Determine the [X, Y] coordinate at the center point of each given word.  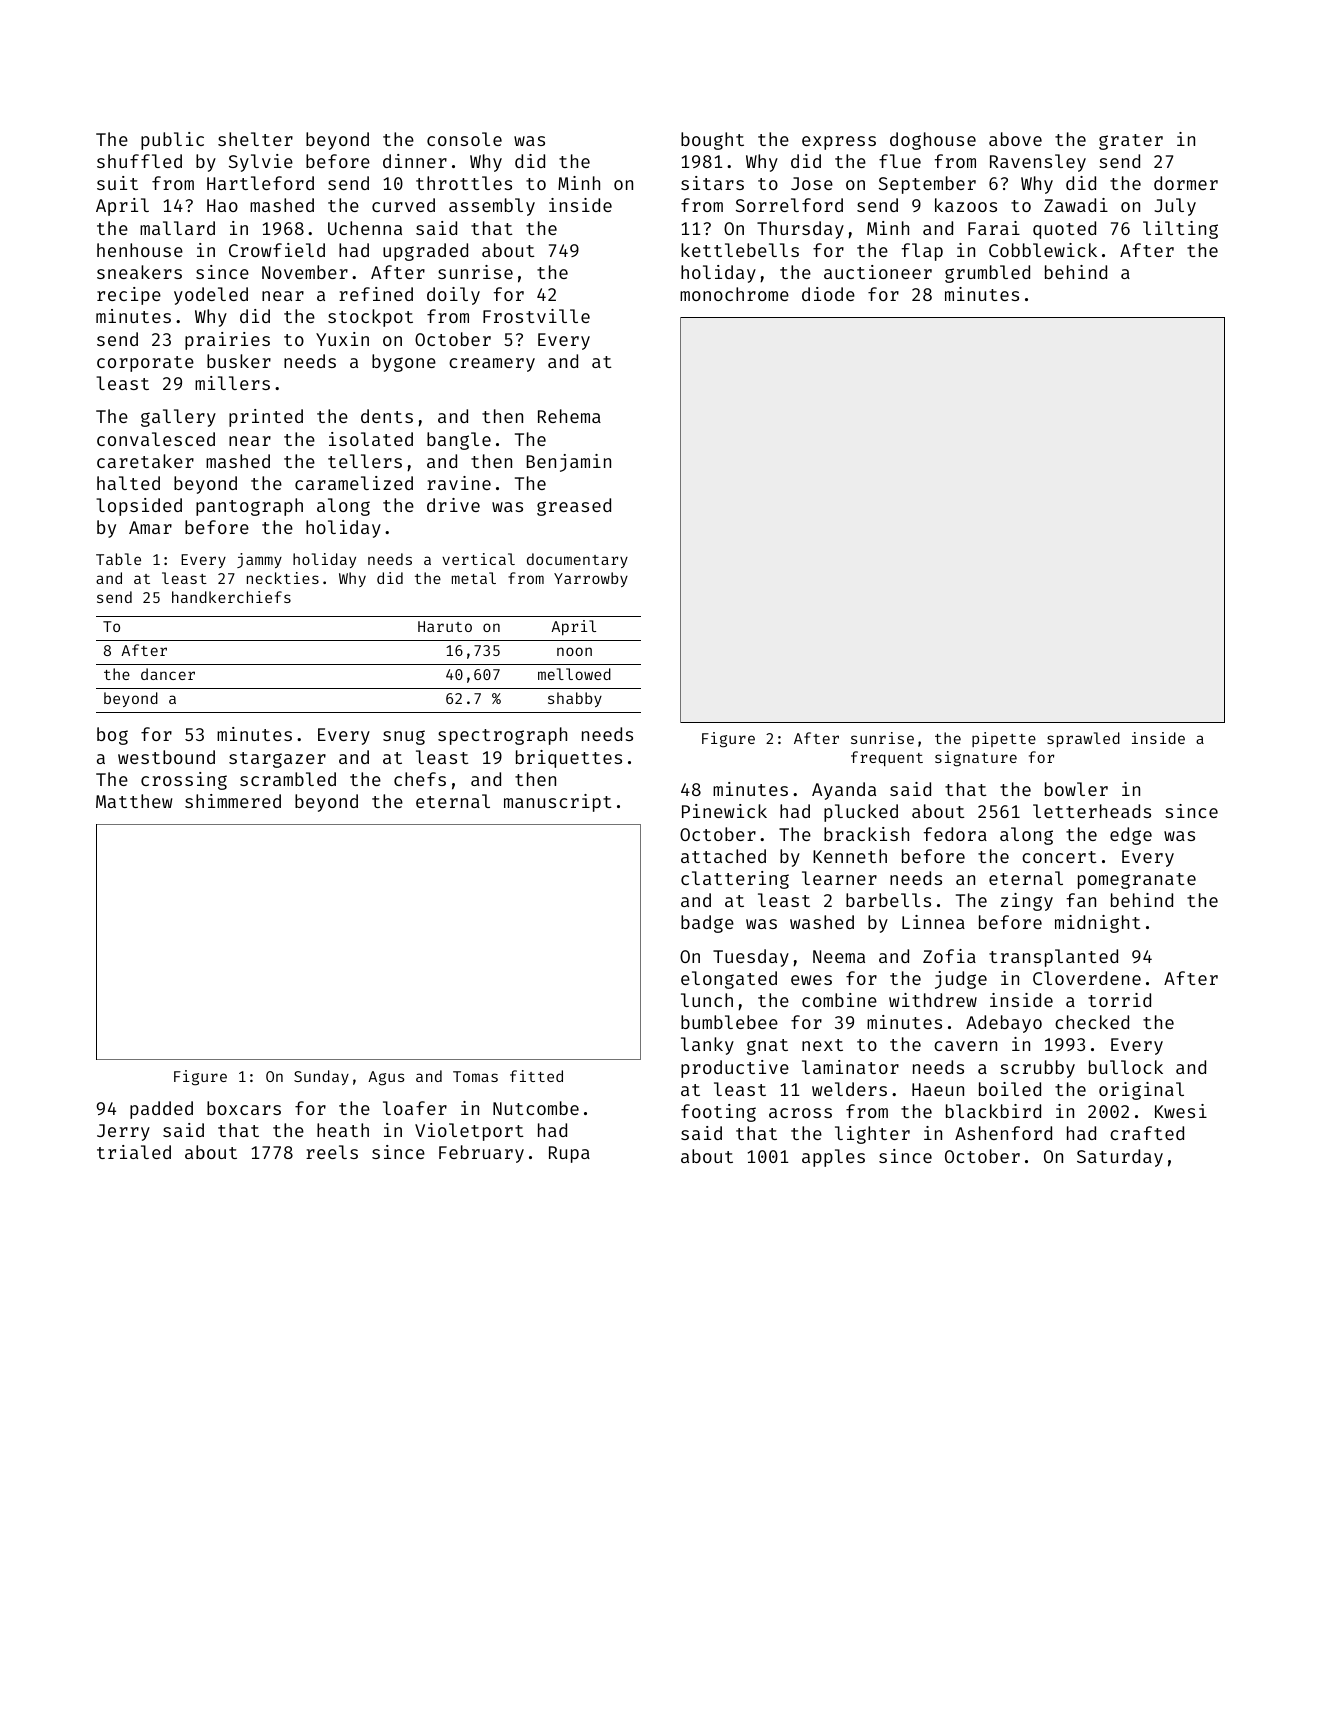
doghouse [933, 141]
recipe [129, 296]
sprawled [1083, 739]
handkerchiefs [231, 597]
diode [828, 294]
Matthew [134, 801]
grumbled [987, 274]
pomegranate [1137, 881]
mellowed [574, 674]
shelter [255, 139]
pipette [1004, 739]
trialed [134, 1152]
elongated [729, 980]
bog [112, 736]
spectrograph [502, 736]
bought [712, 141]
